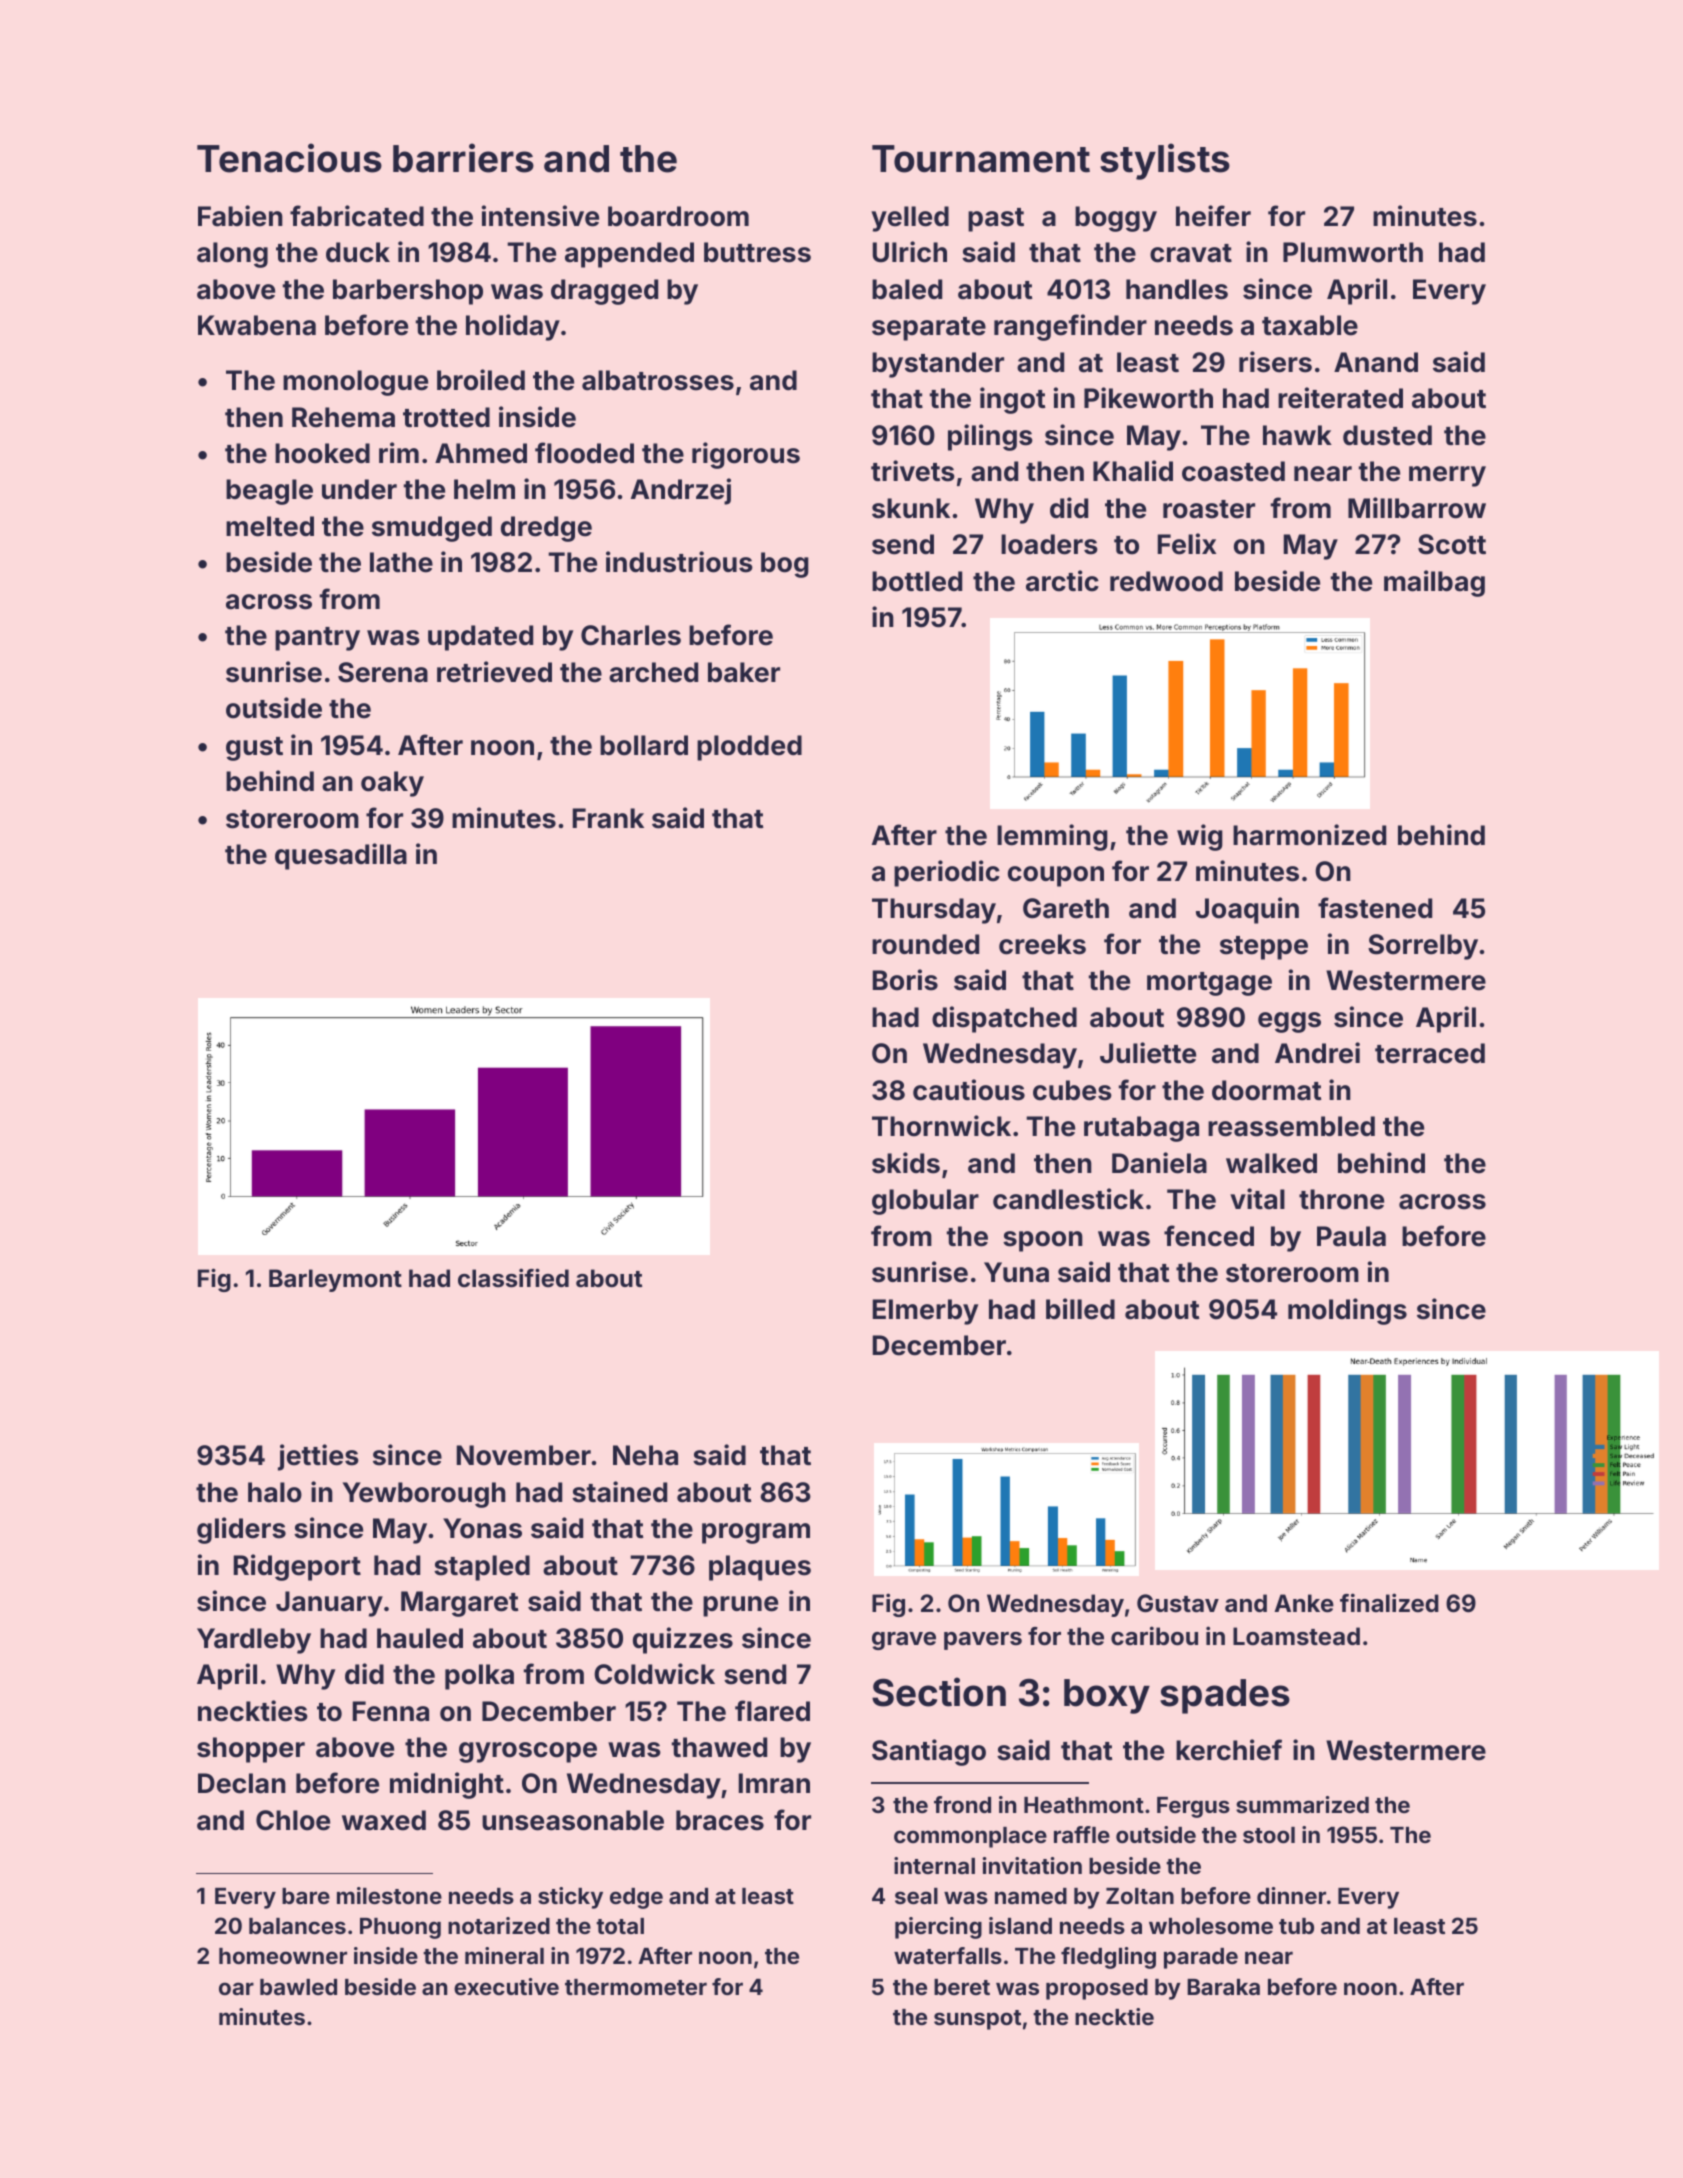 Image resolution: width=1683 pixels, height=2178 pixels. Describe the element at coordinates (1452, 544) in the screenshot. I see `Scott` at that location.
